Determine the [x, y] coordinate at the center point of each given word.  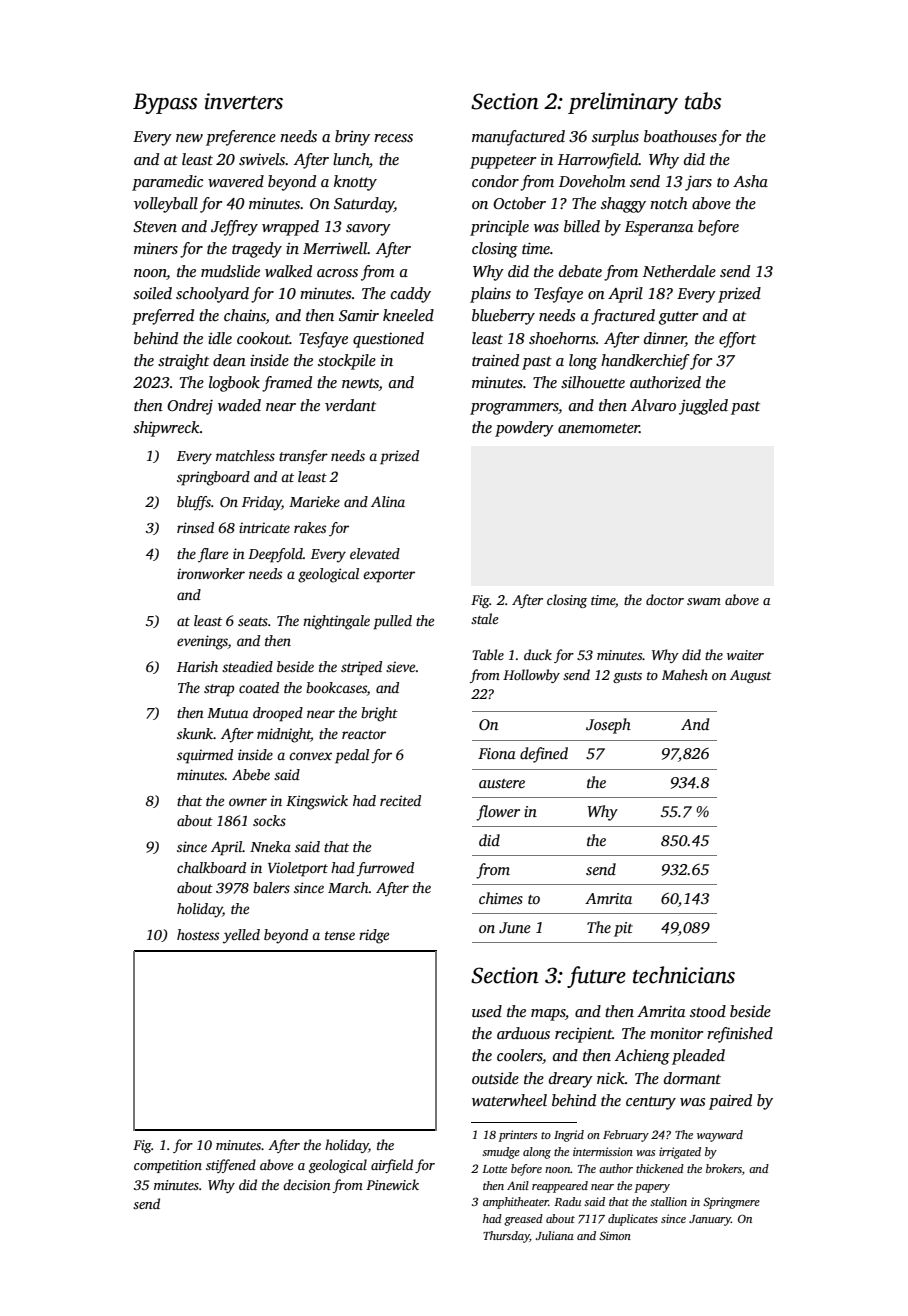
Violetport [298, 869]
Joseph [608, 726]
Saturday [364, 205]
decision [307, 1184]
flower [498, 813]
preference [241, 138]
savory [368, 230]
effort [737, 340]
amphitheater [516, 1203]
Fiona [497, 753]
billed [582, 226]
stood [708, 1011]
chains [245, 316]
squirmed [205, 756]
